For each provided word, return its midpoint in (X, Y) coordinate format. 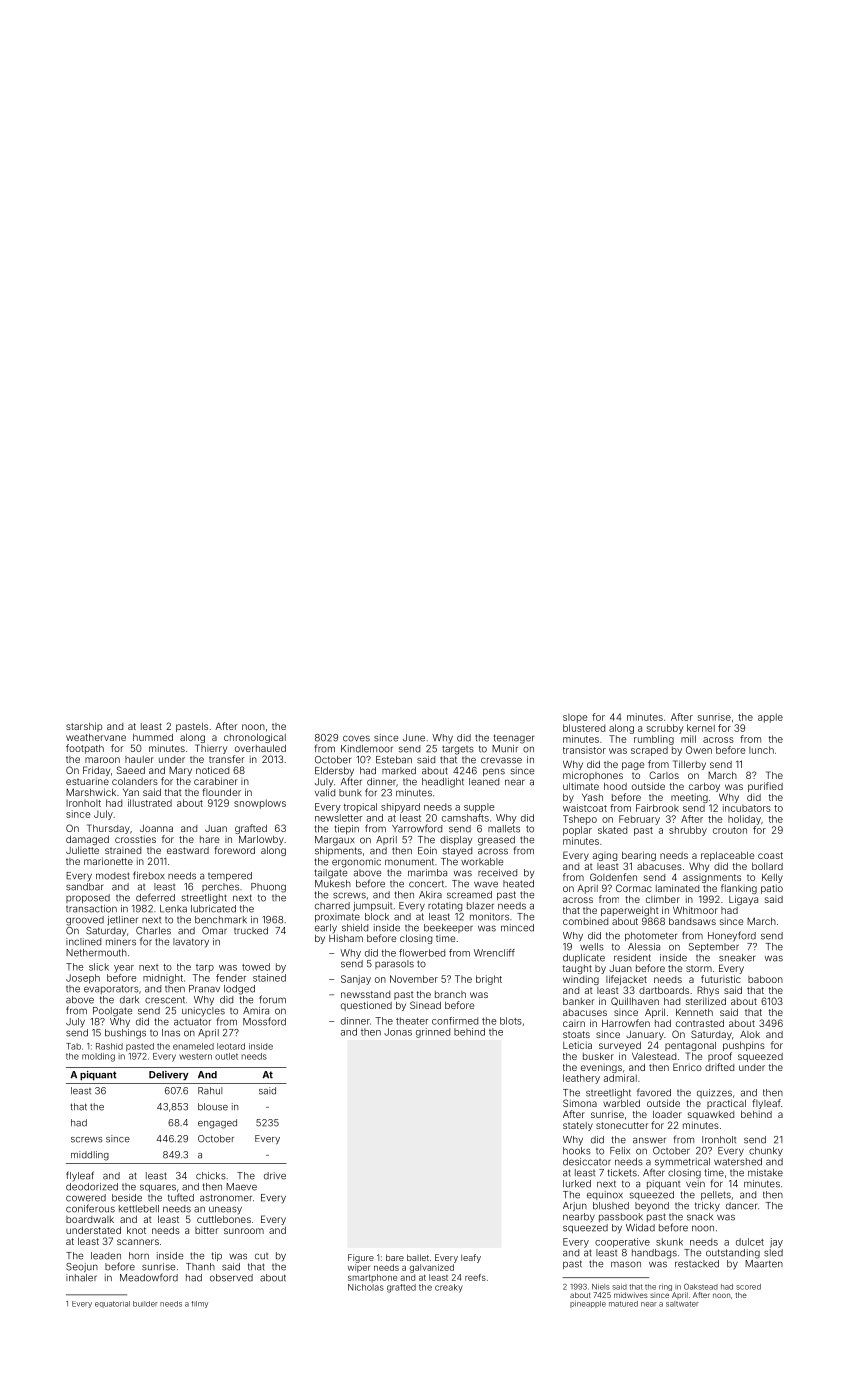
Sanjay (356, 980)
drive (275, 1176)
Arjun (575, 1206)
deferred (155, 897)
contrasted (700, 1023)
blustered (584, 728)
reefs (475, 1277)
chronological (255, 738)
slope (575, 718)
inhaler (81, 1278)
